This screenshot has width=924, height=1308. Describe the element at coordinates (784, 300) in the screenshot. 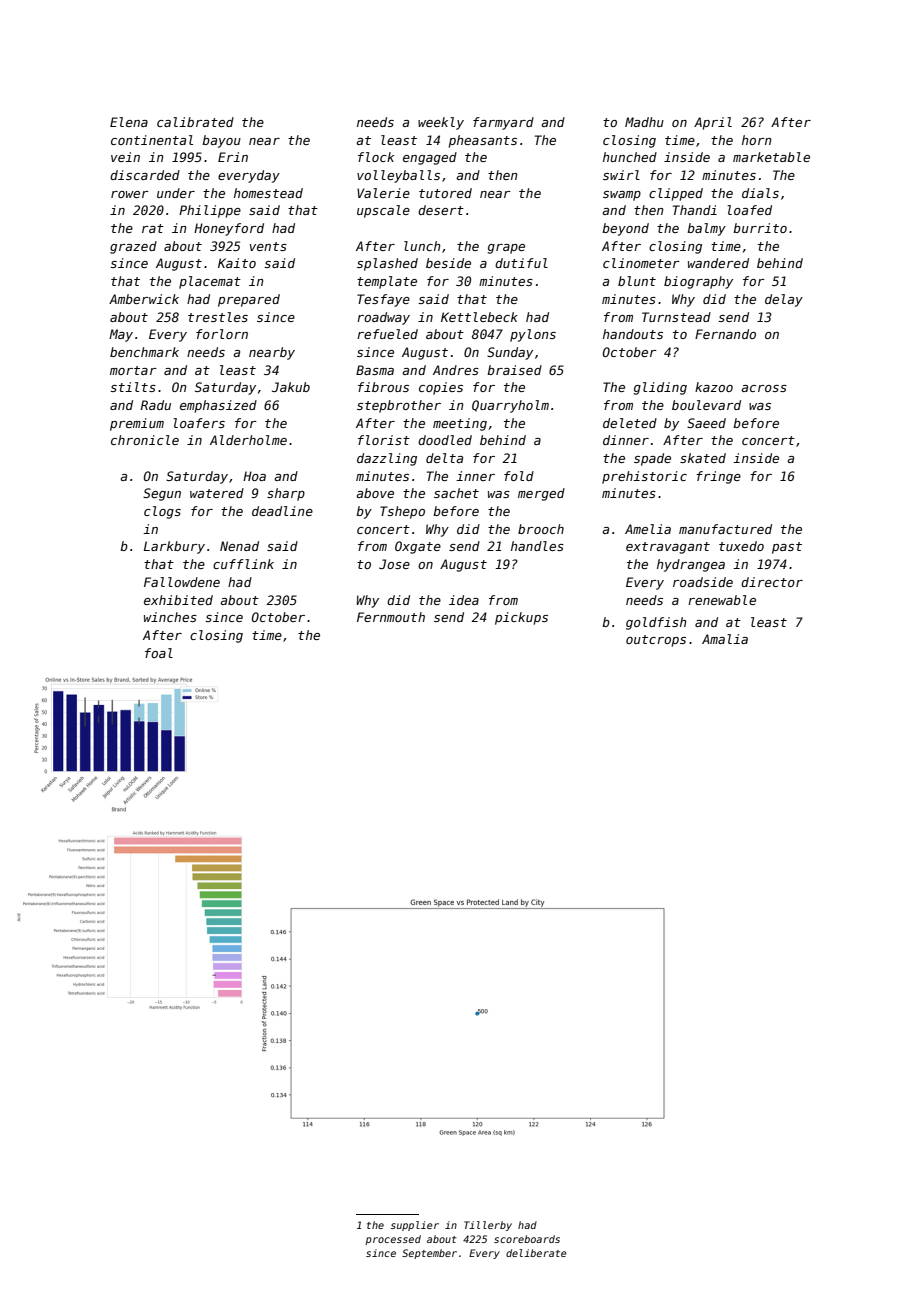

I see `delay` at that location.
